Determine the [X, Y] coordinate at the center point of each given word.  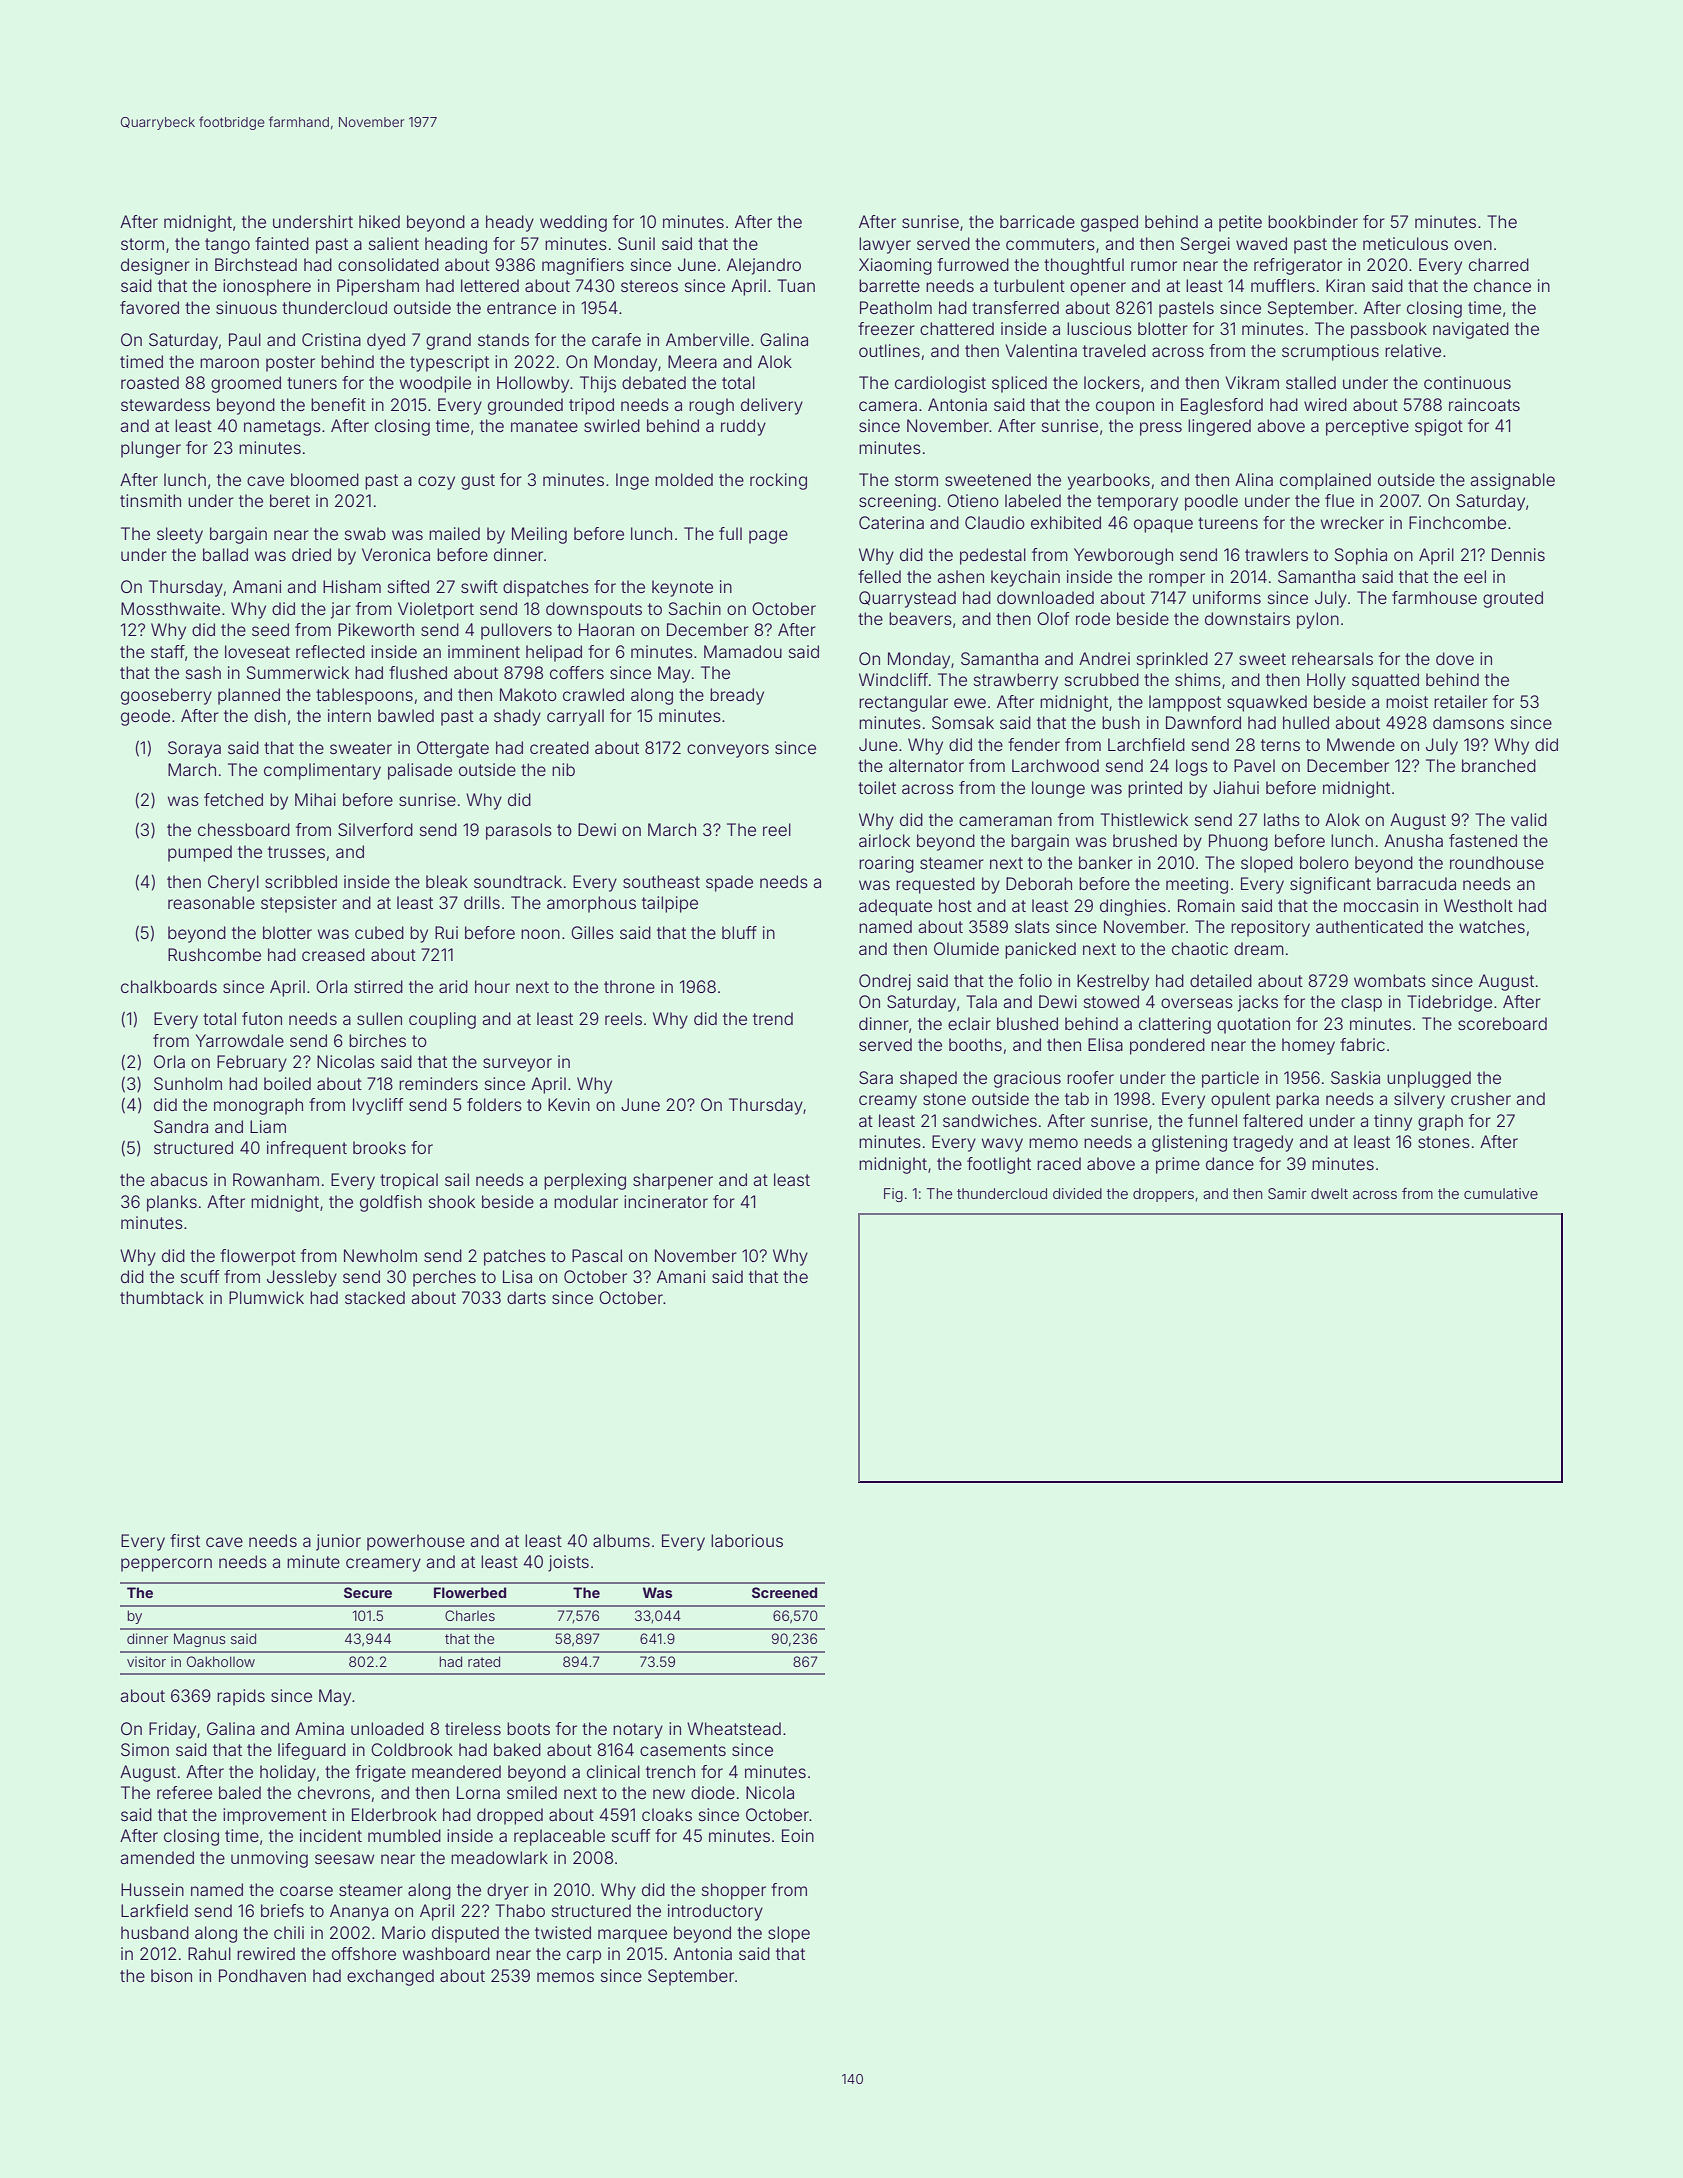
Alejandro [764, 266]
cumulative [1501, 1193]
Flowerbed [470, 1592]
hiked [379, 221]
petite [1240, 223]
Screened [784, 1592]
